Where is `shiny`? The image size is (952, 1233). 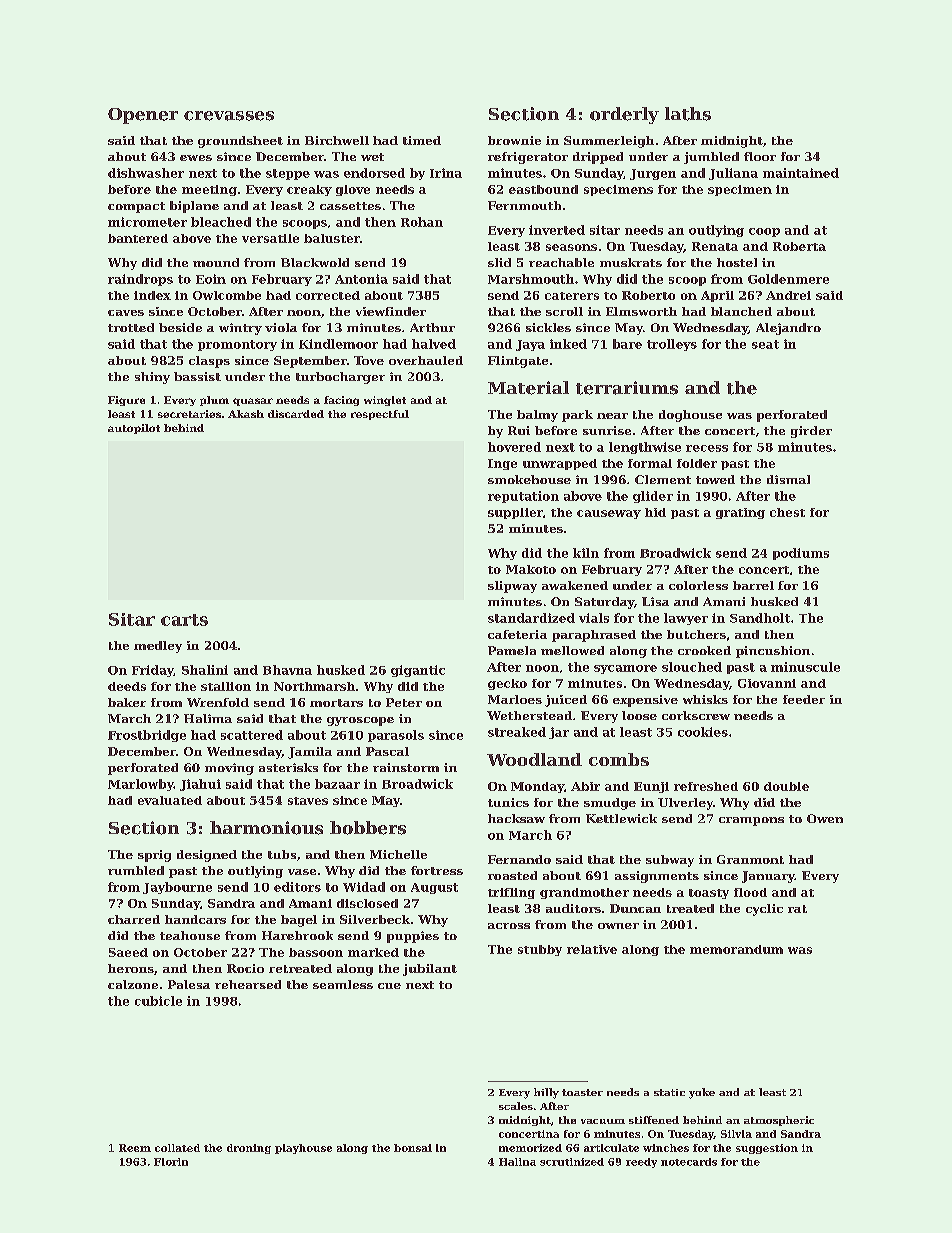 shiny is located at coordinates (152, 378).
